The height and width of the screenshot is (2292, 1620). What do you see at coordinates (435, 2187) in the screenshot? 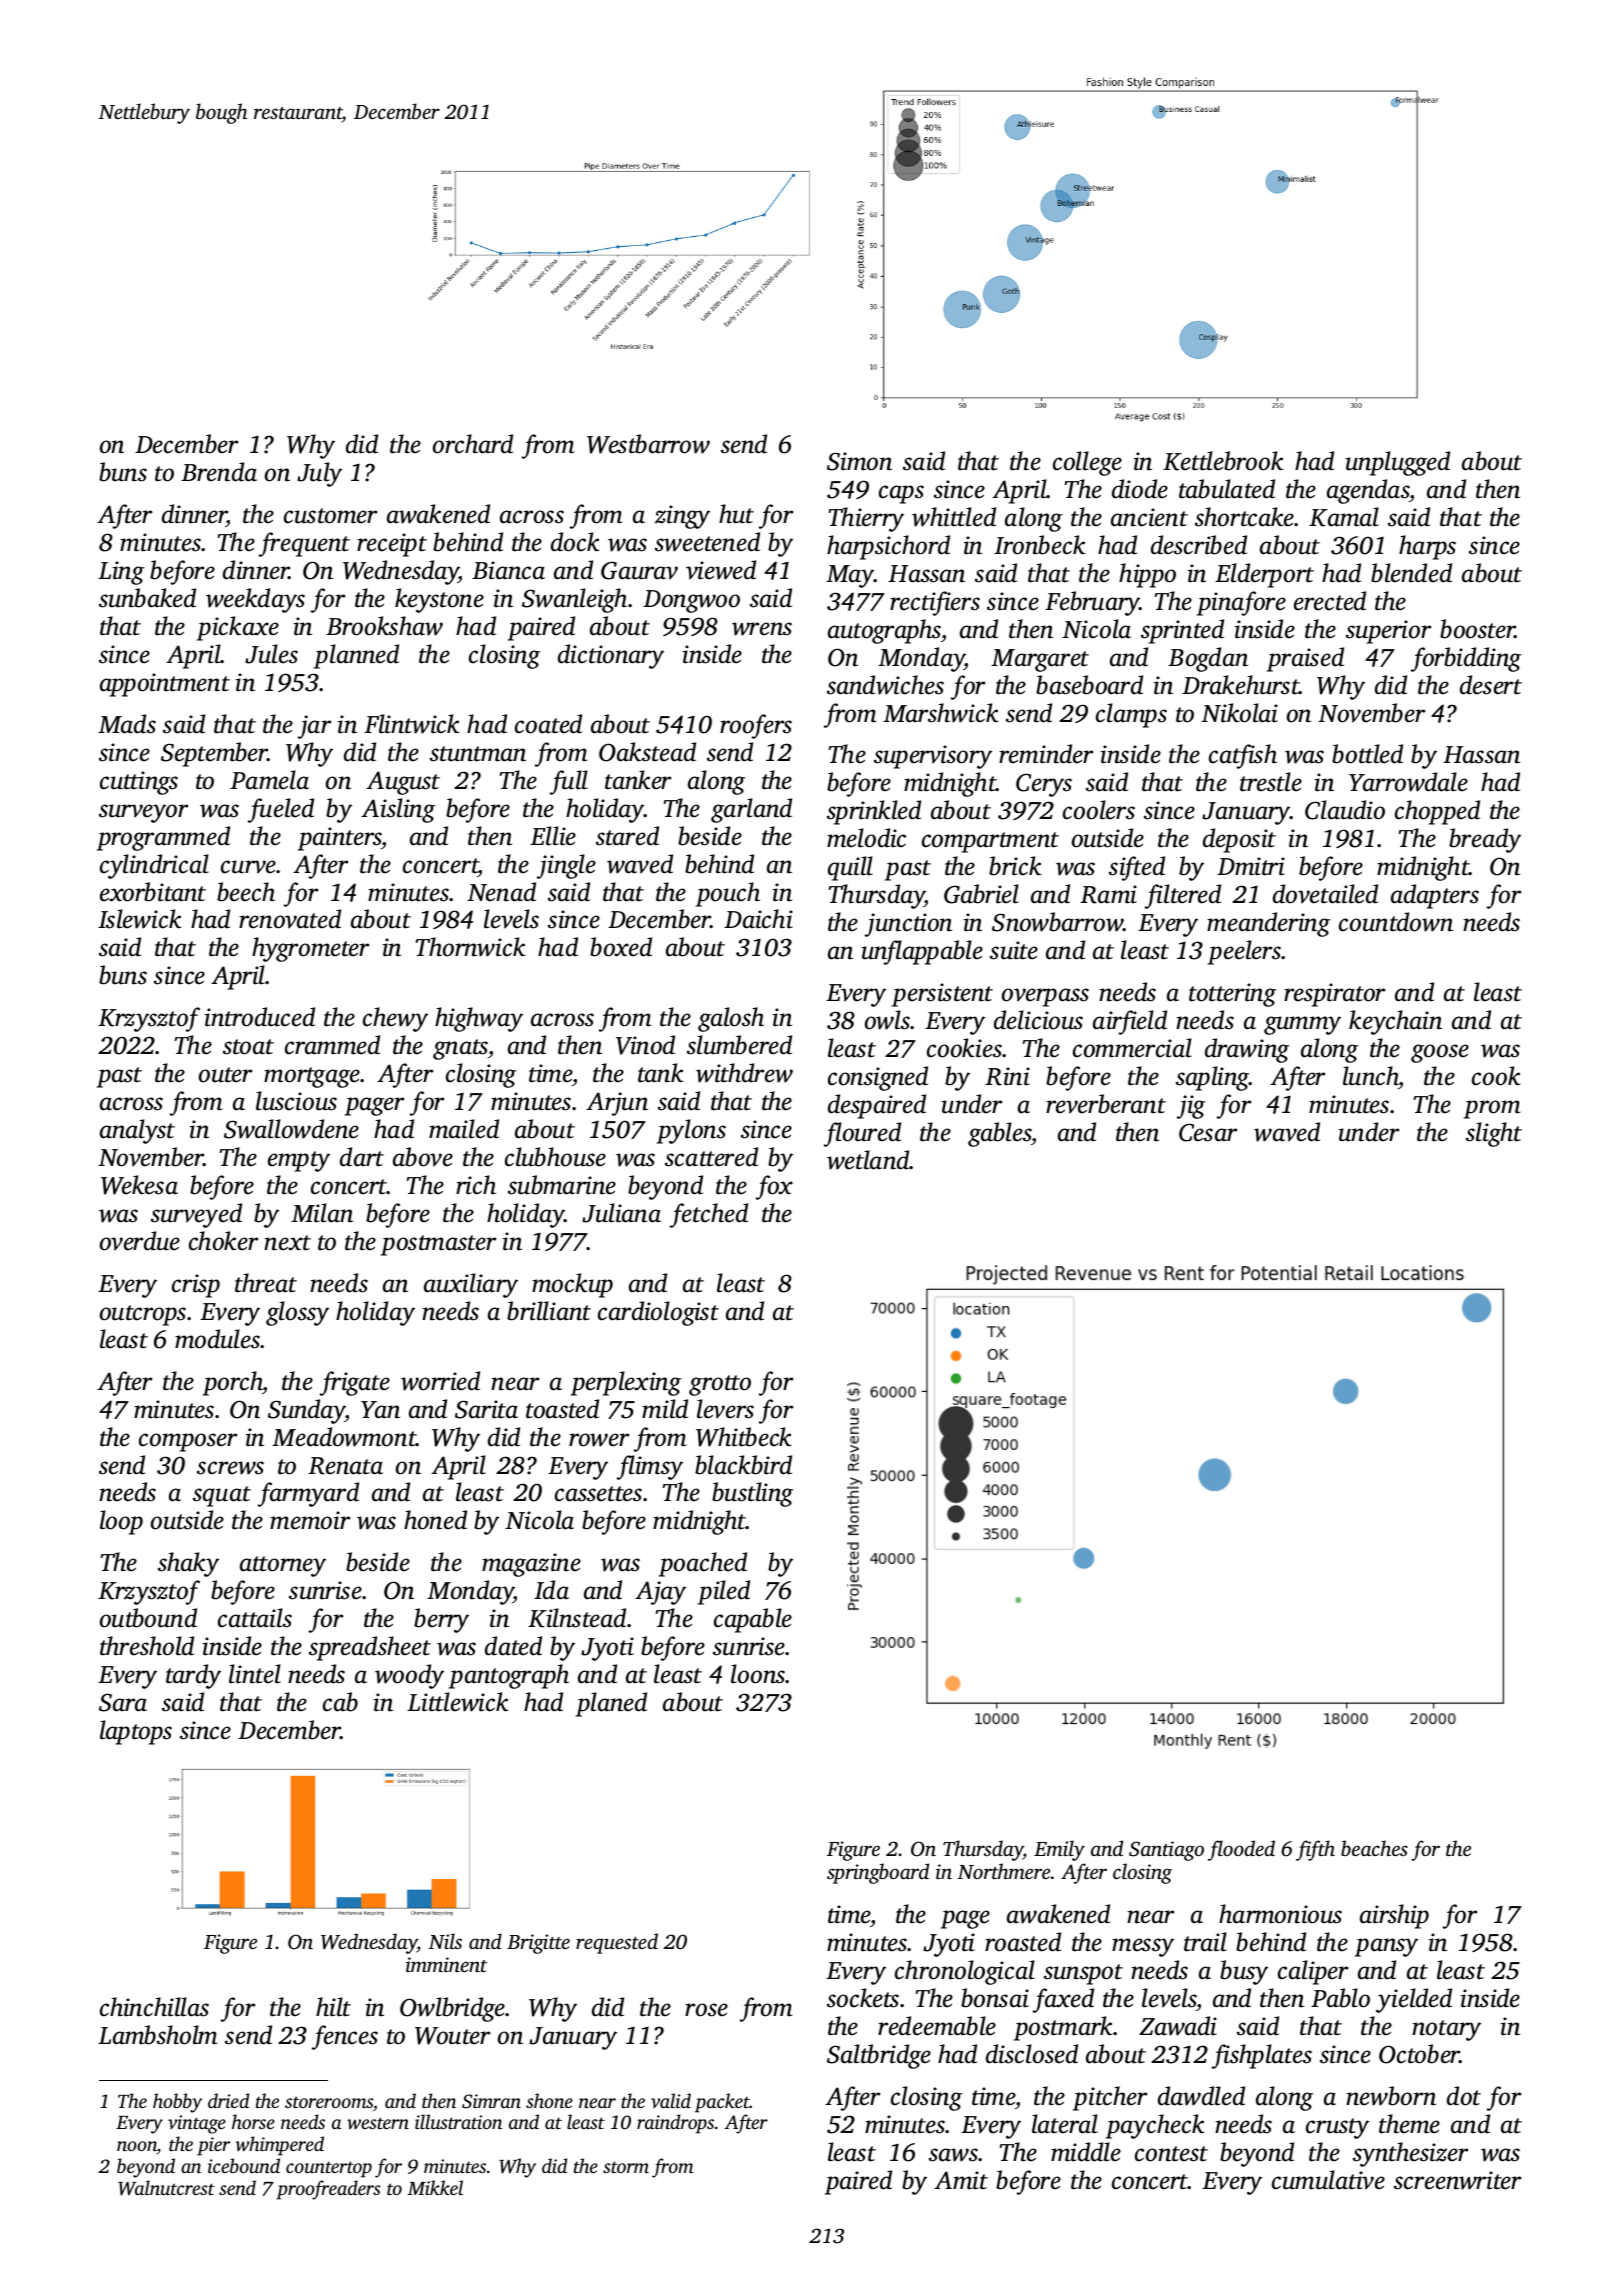
I see `Mikkel` at bounding box center [435, 2187].
